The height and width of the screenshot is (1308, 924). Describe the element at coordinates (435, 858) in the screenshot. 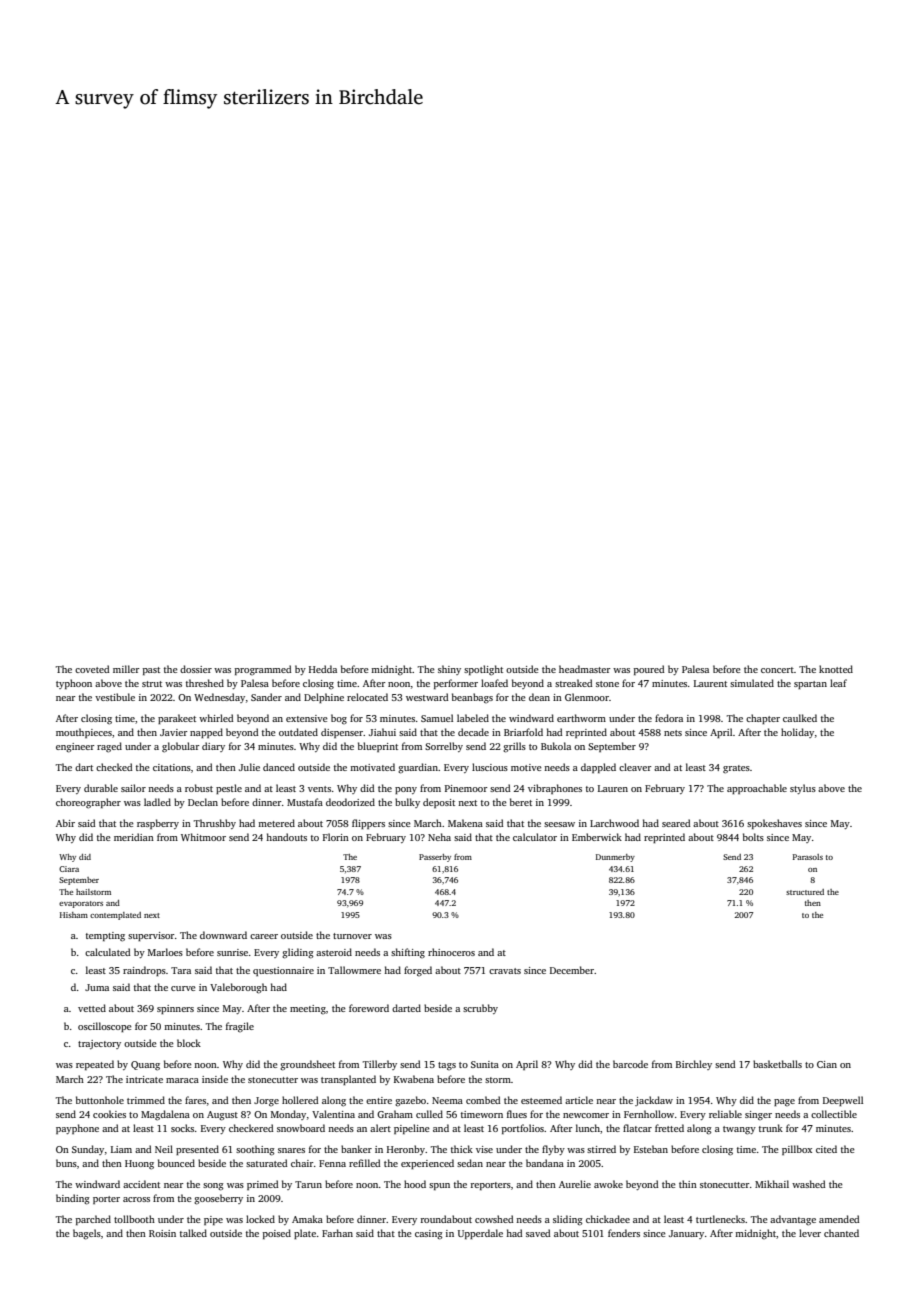

I see `Passerby` at that location.
